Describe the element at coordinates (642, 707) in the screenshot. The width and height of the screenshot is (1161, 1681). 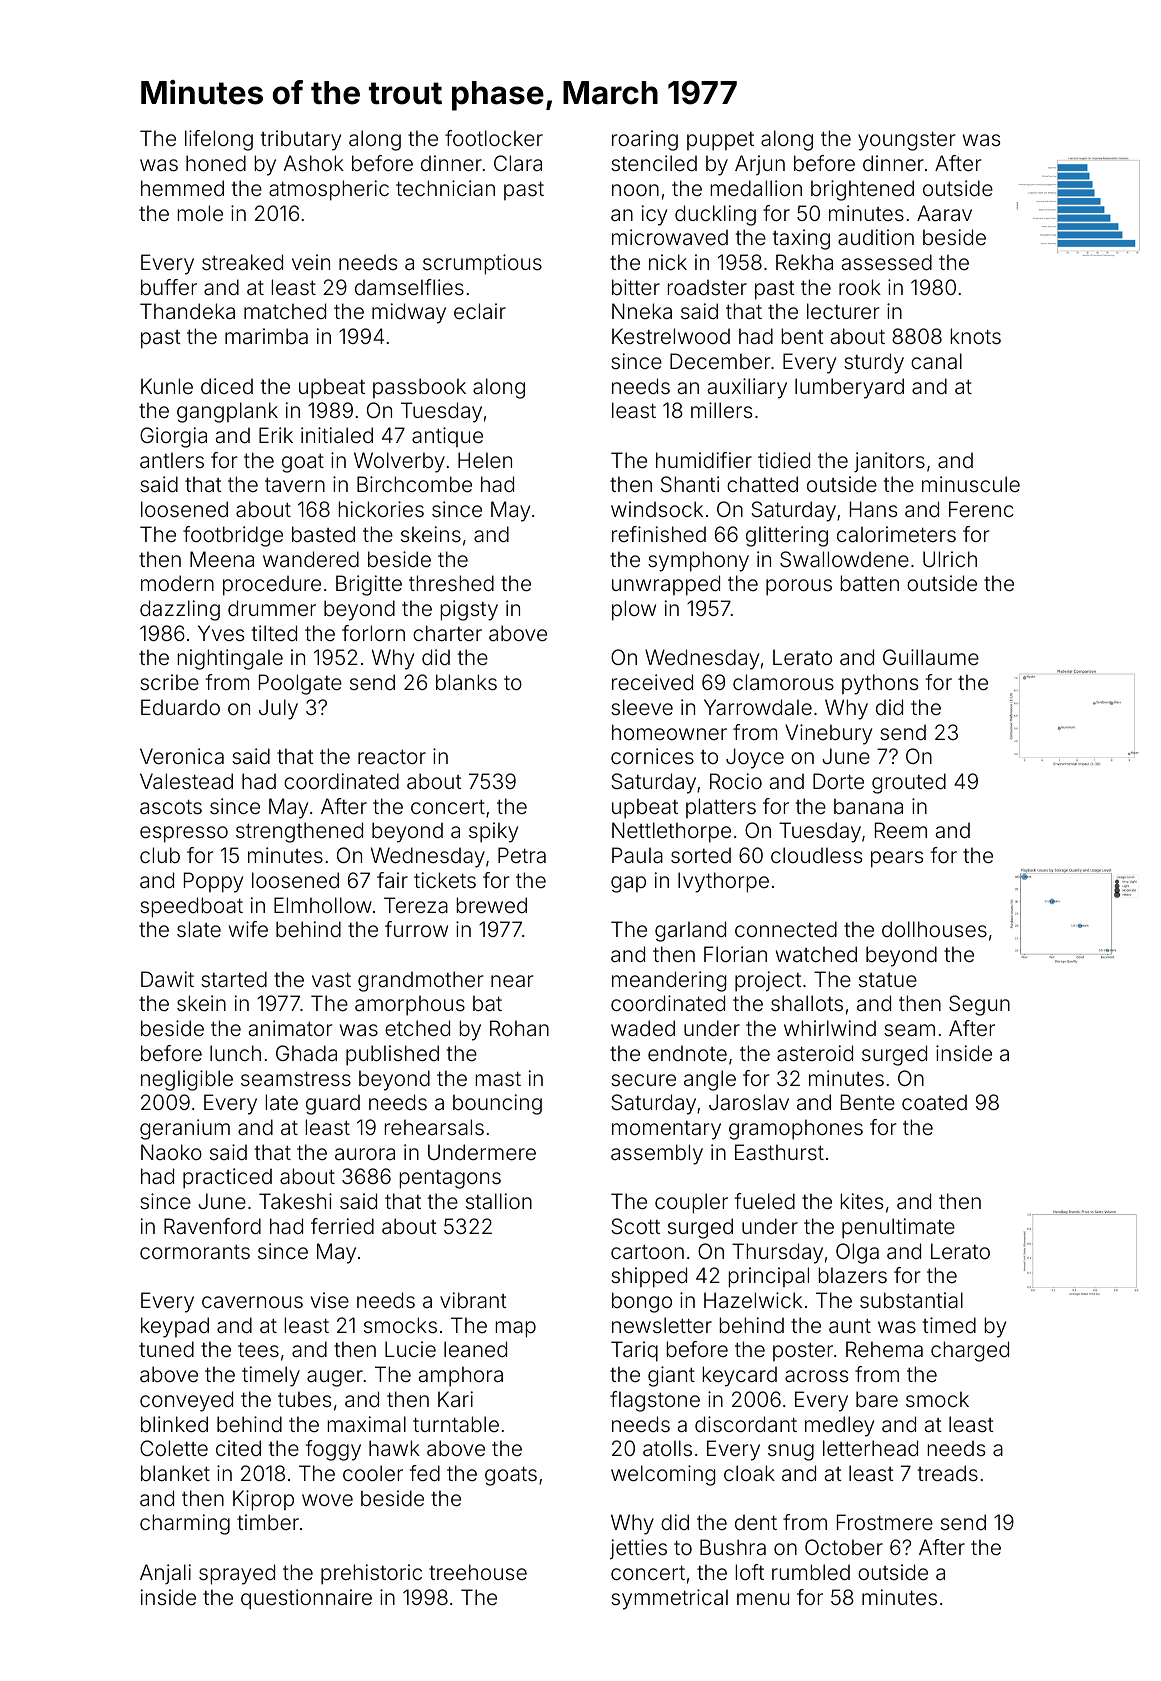
I see `sleeve` at that location.
